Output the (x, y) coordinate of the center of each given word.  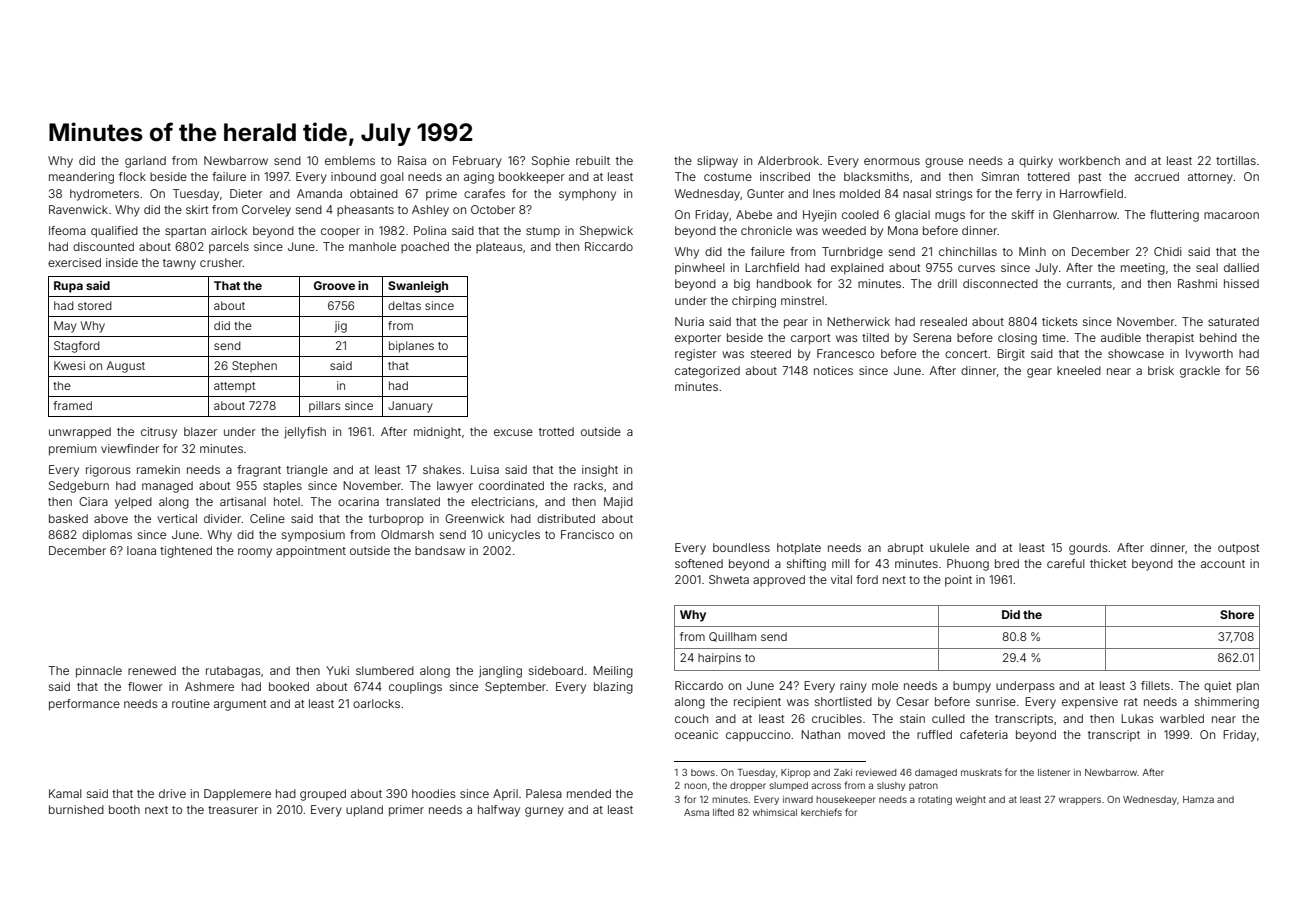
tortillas (1236, 160)
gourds (1088, 549)
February (477, 162)
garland (145, 162)
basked (68, 518)
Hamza (1198, 799)
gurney (544, 812)
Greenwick (474, 518)
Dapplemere (237, 795)
